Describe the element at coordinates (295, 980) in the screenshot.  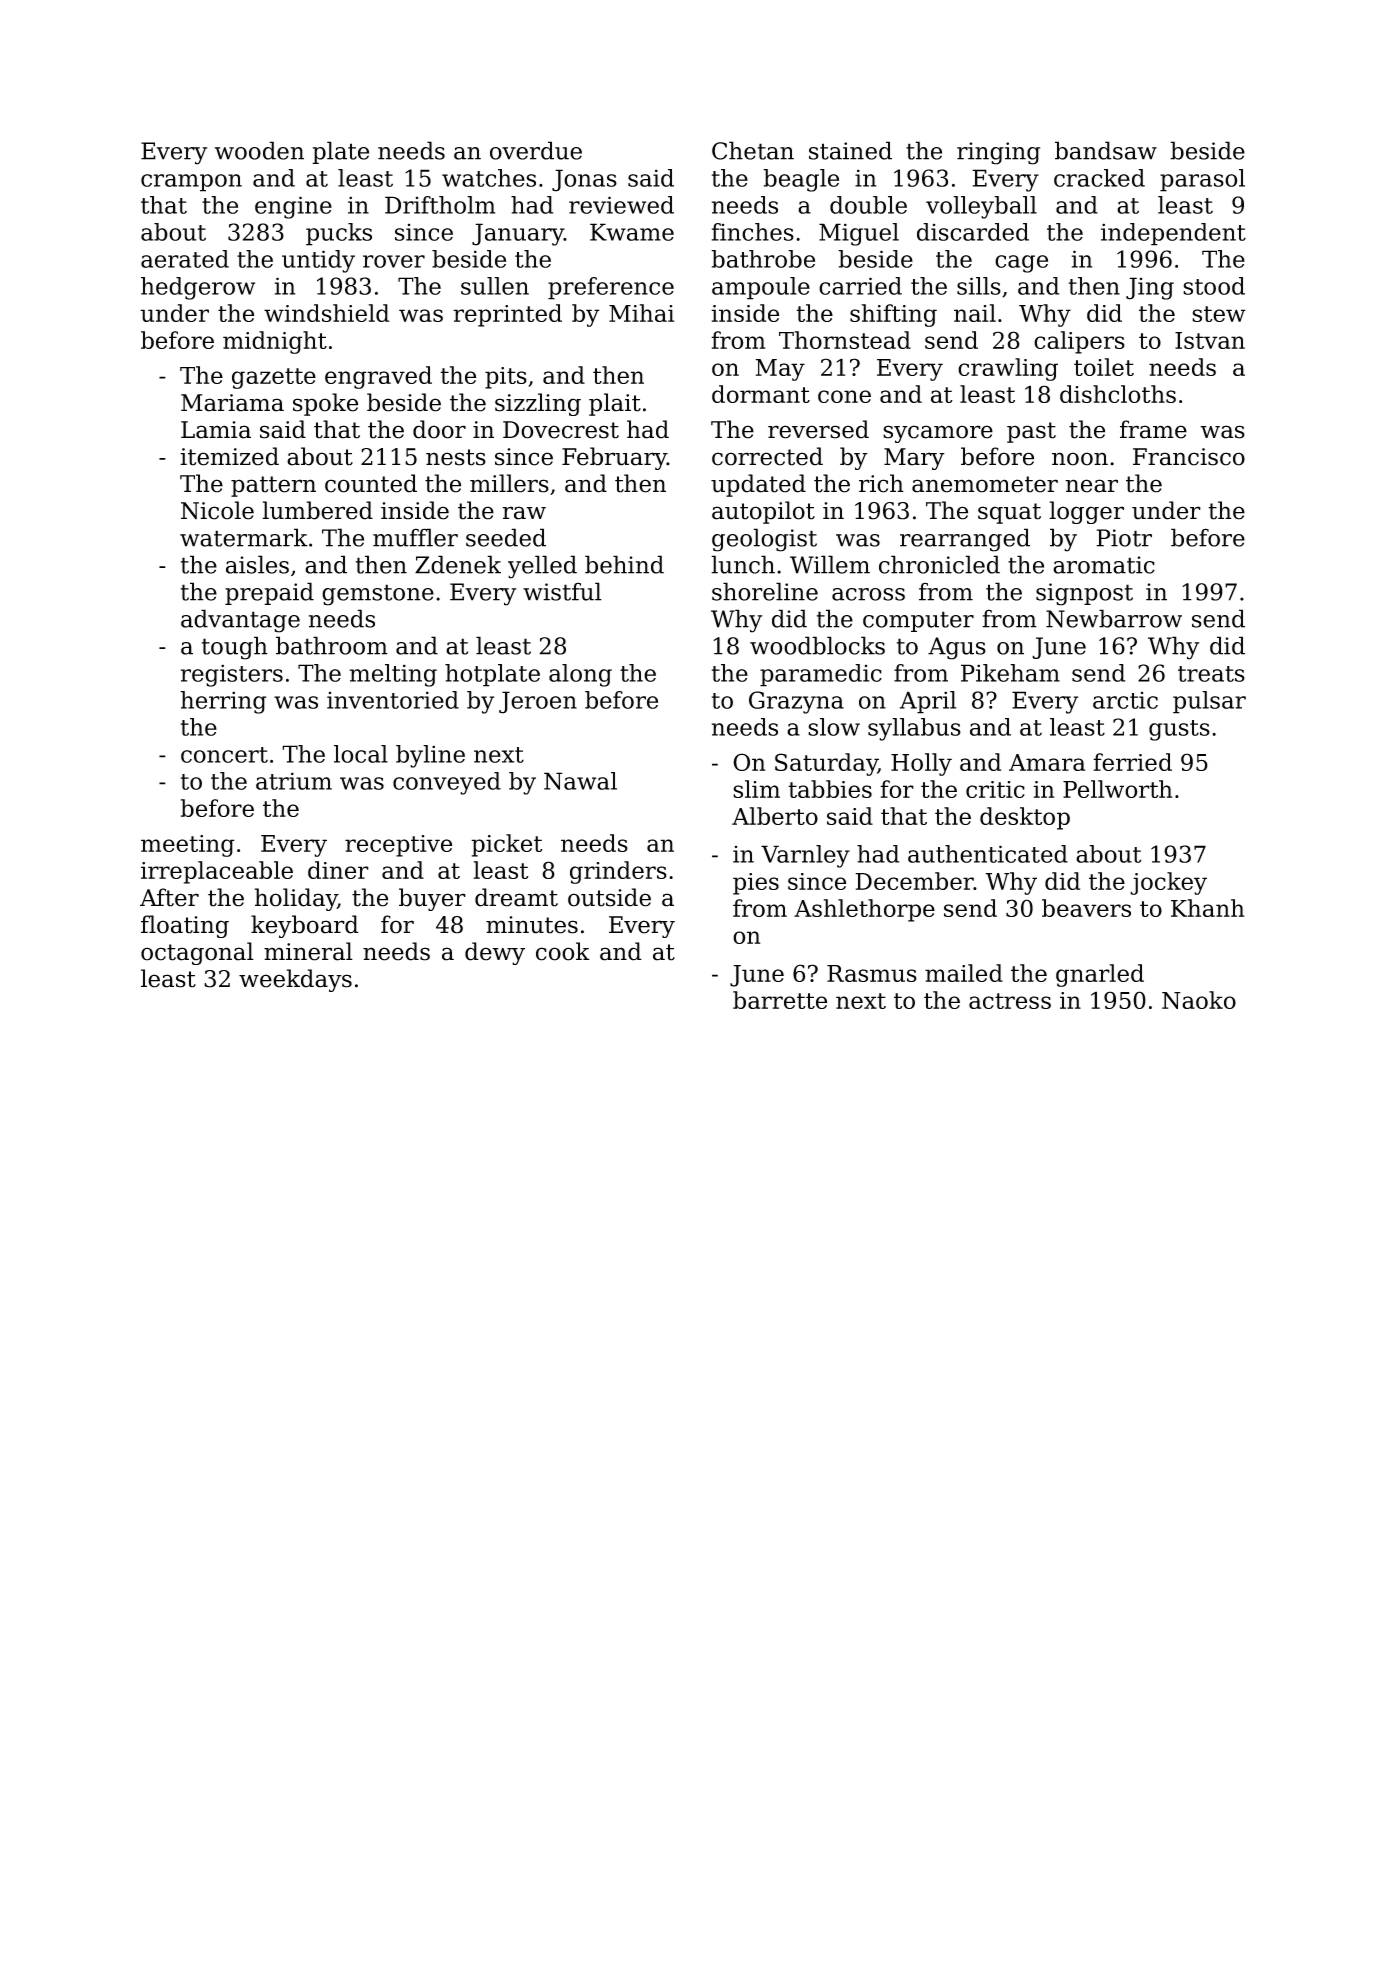
I see `weekdays` at that location.
